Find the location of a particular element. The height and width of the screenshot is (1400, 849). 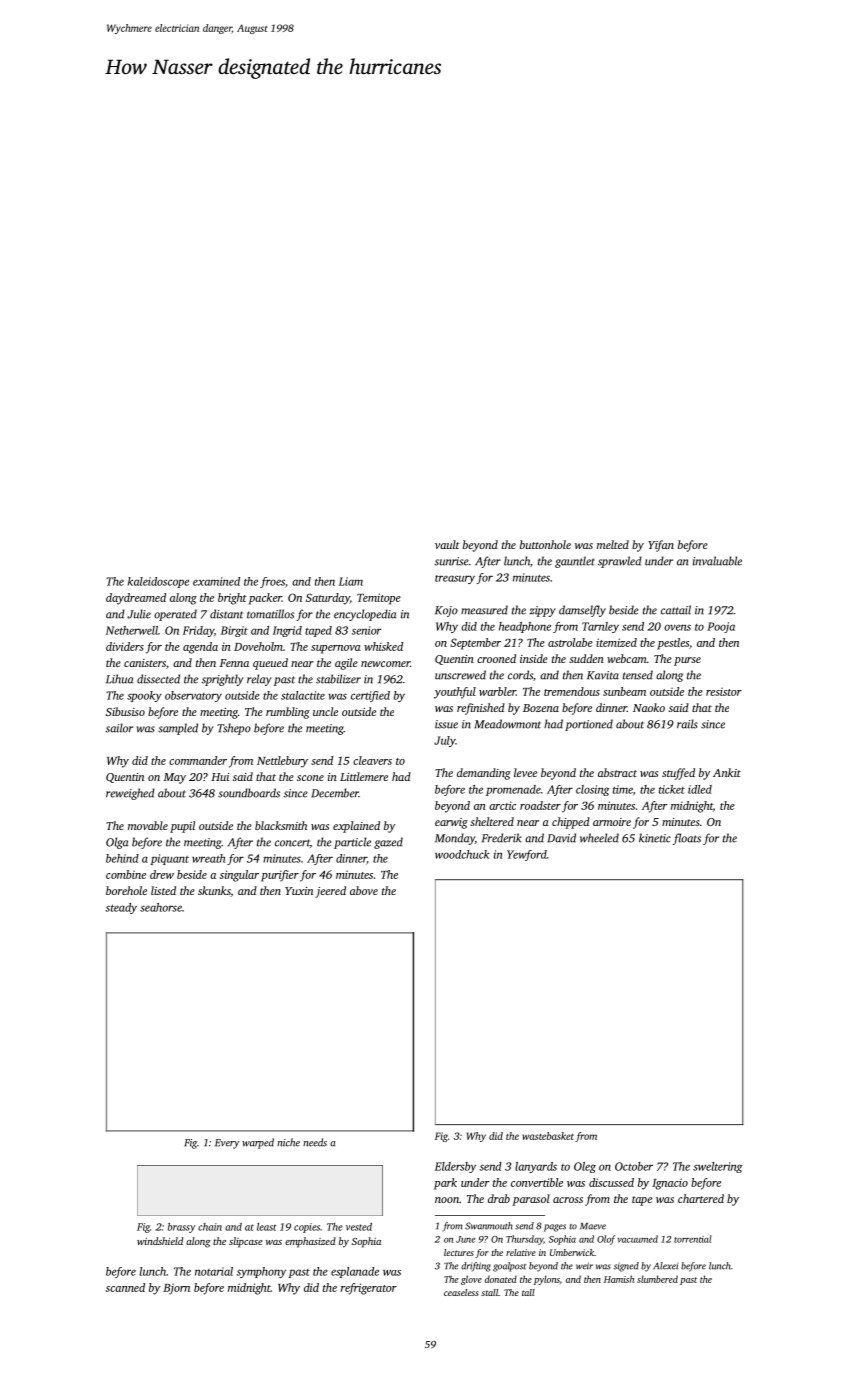

Birgit is located at coordinates (234, 631).
